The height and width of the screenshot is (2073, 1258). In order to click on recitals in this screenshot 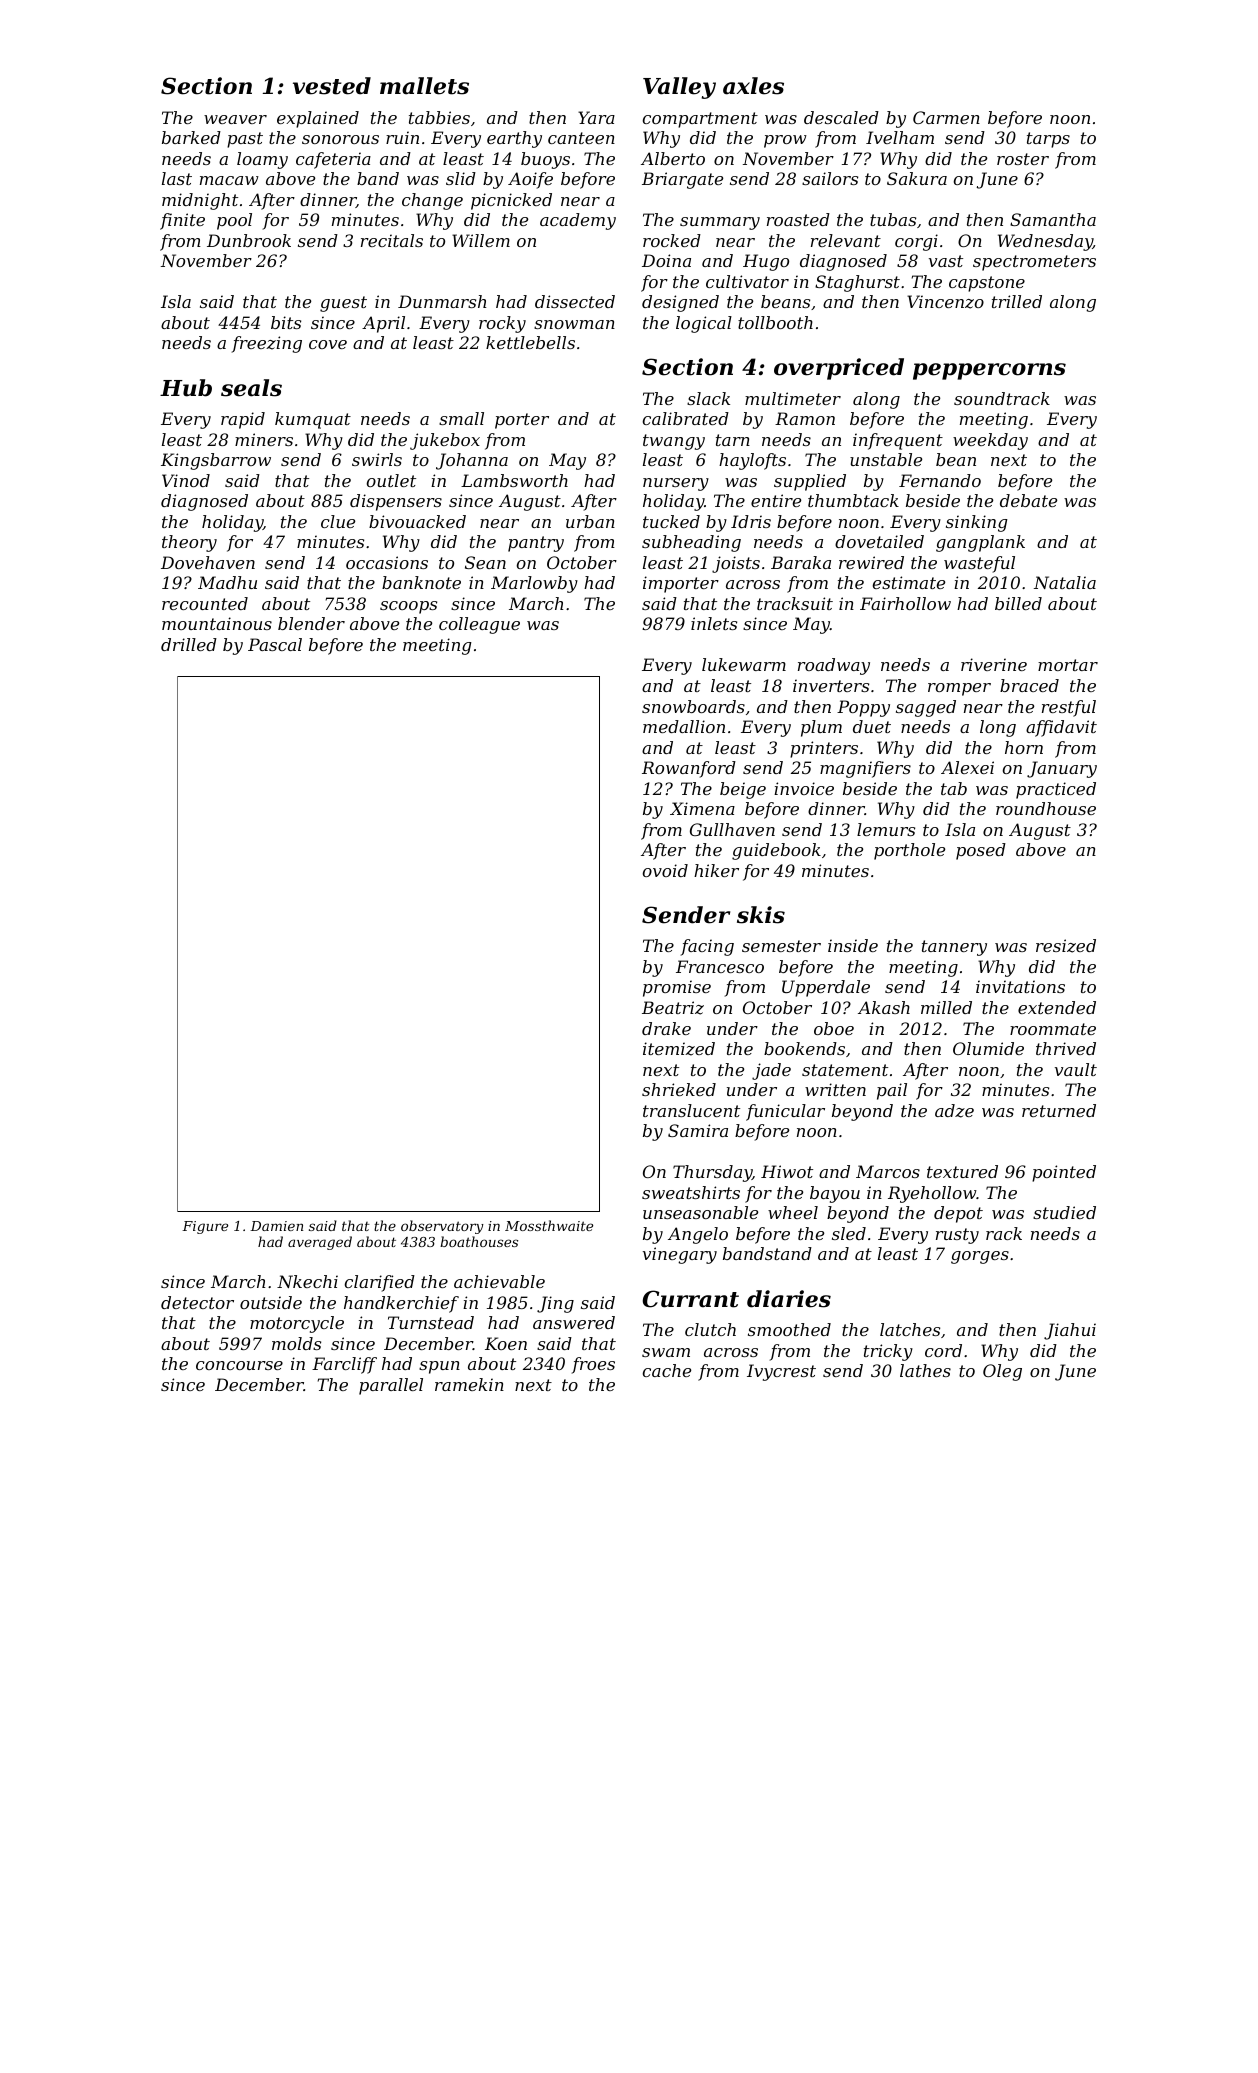, I will do `click(392, 240)`.
